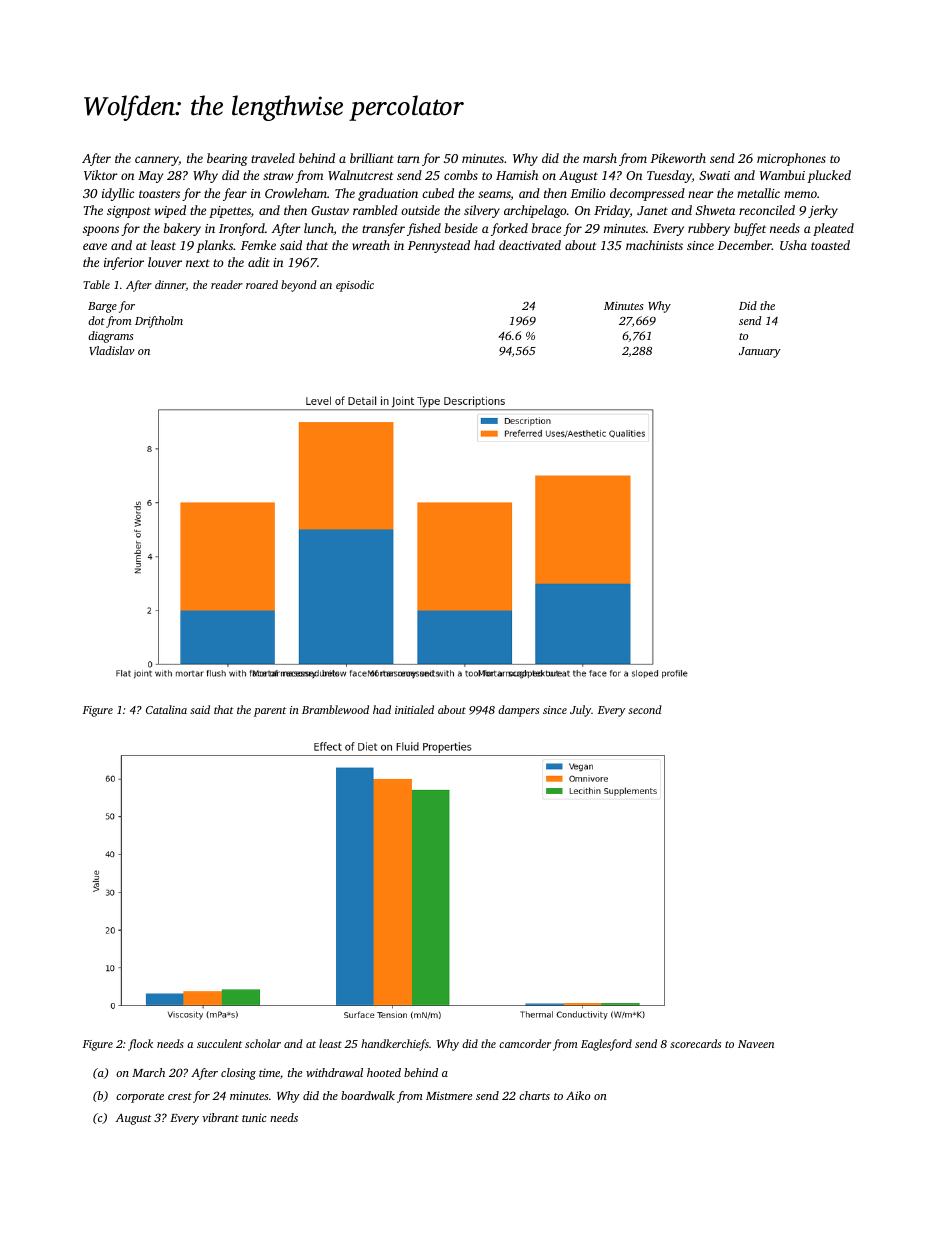 This screenshot has width=952, height=1233. What do you see at coordinates (546, 228) in the screenshot?
I see `brace` at bounding box center [546, 228].
